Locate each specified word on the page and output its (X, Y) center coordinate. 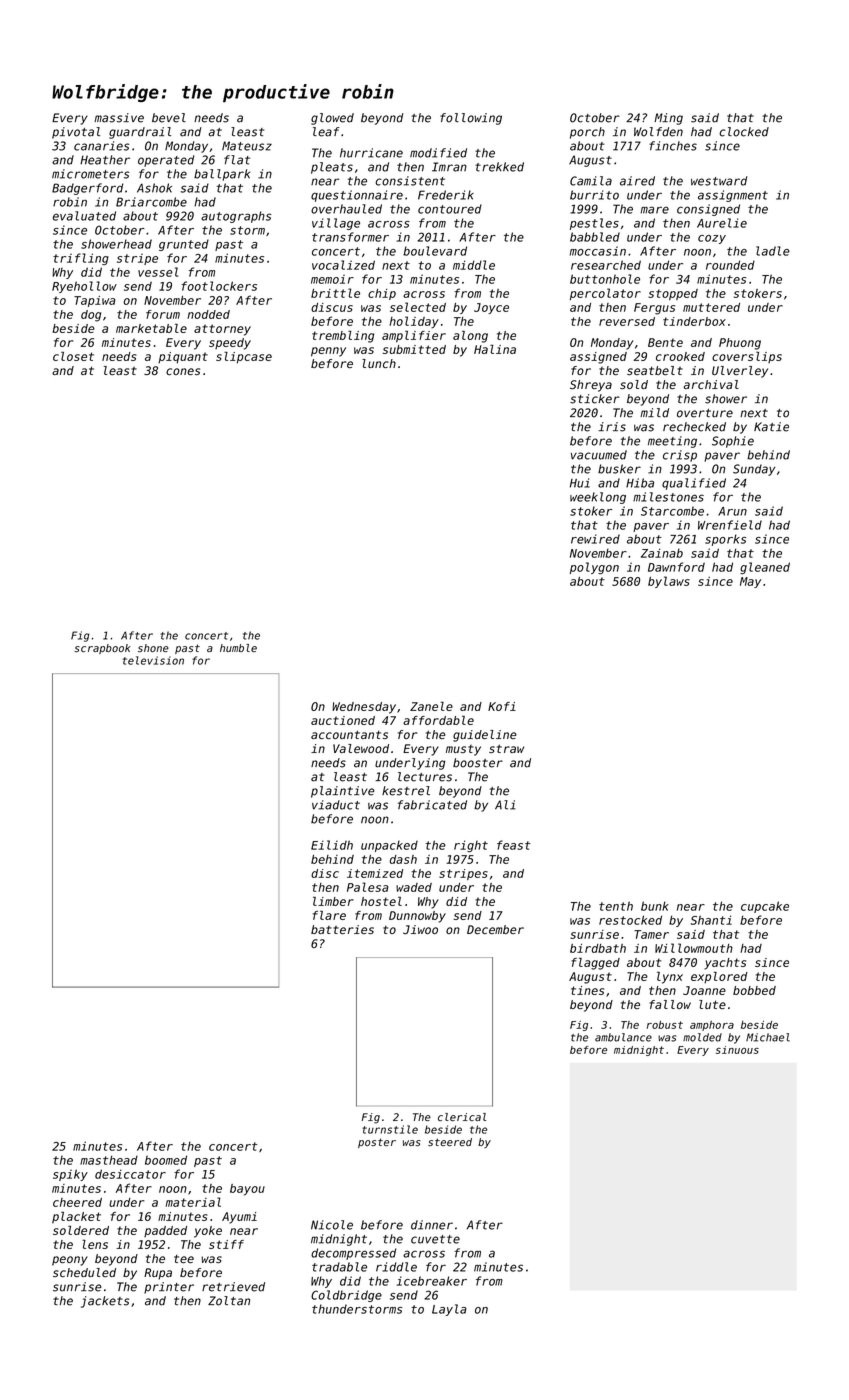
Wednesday (364, 708)
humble (238, 648)
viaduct (336, 805)
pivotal (76, 133)
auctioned (343, 720)
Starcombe (672, 511)
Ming (668, 119)
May (750, 582)
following (471, 119)
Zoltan (229, 1301)
